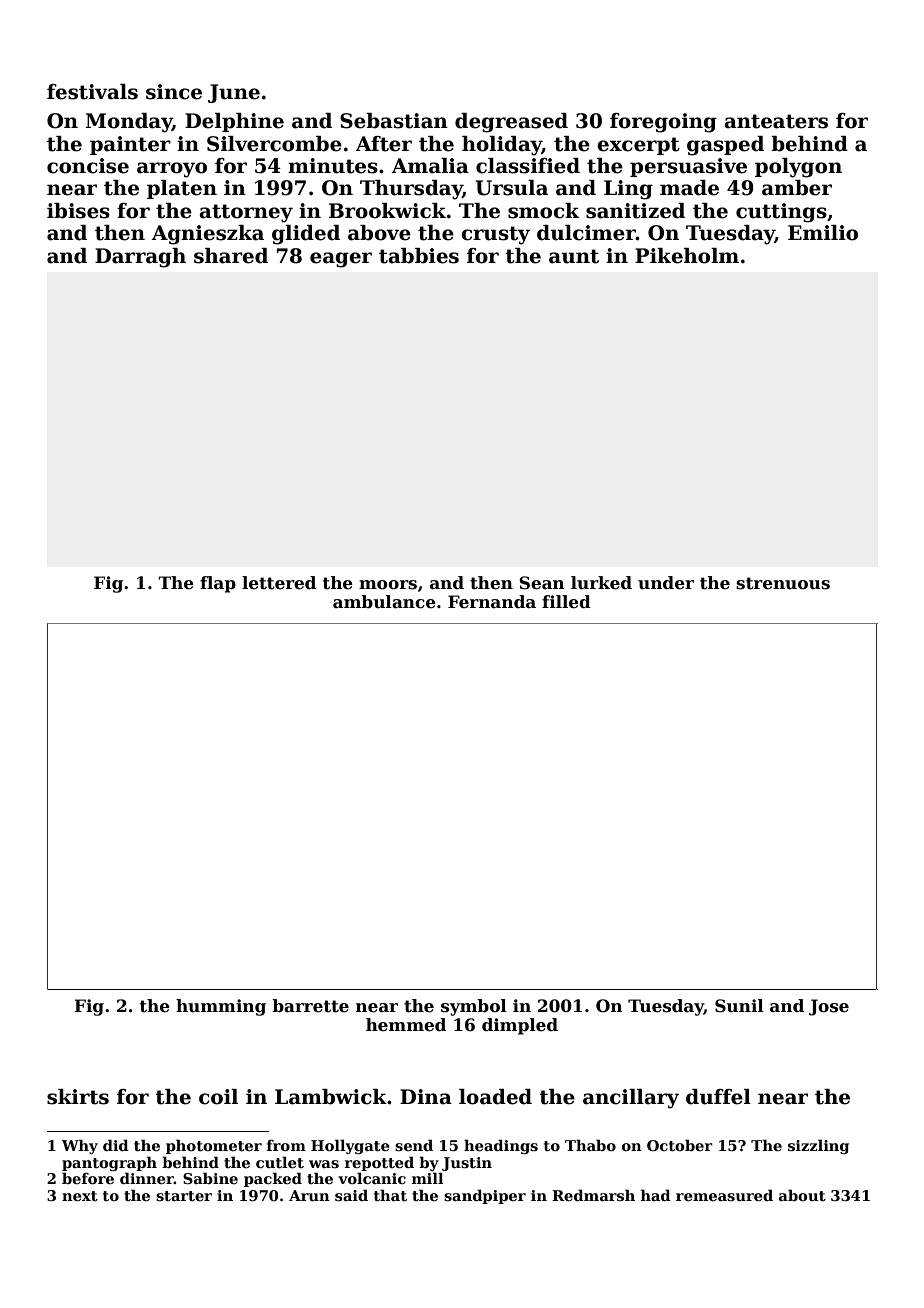 This screenshot has height=1308, width=924. What do you see at coordinates (783, 583) in the screenshot?
I see `strenuous` at bounding box center [783, 583].
